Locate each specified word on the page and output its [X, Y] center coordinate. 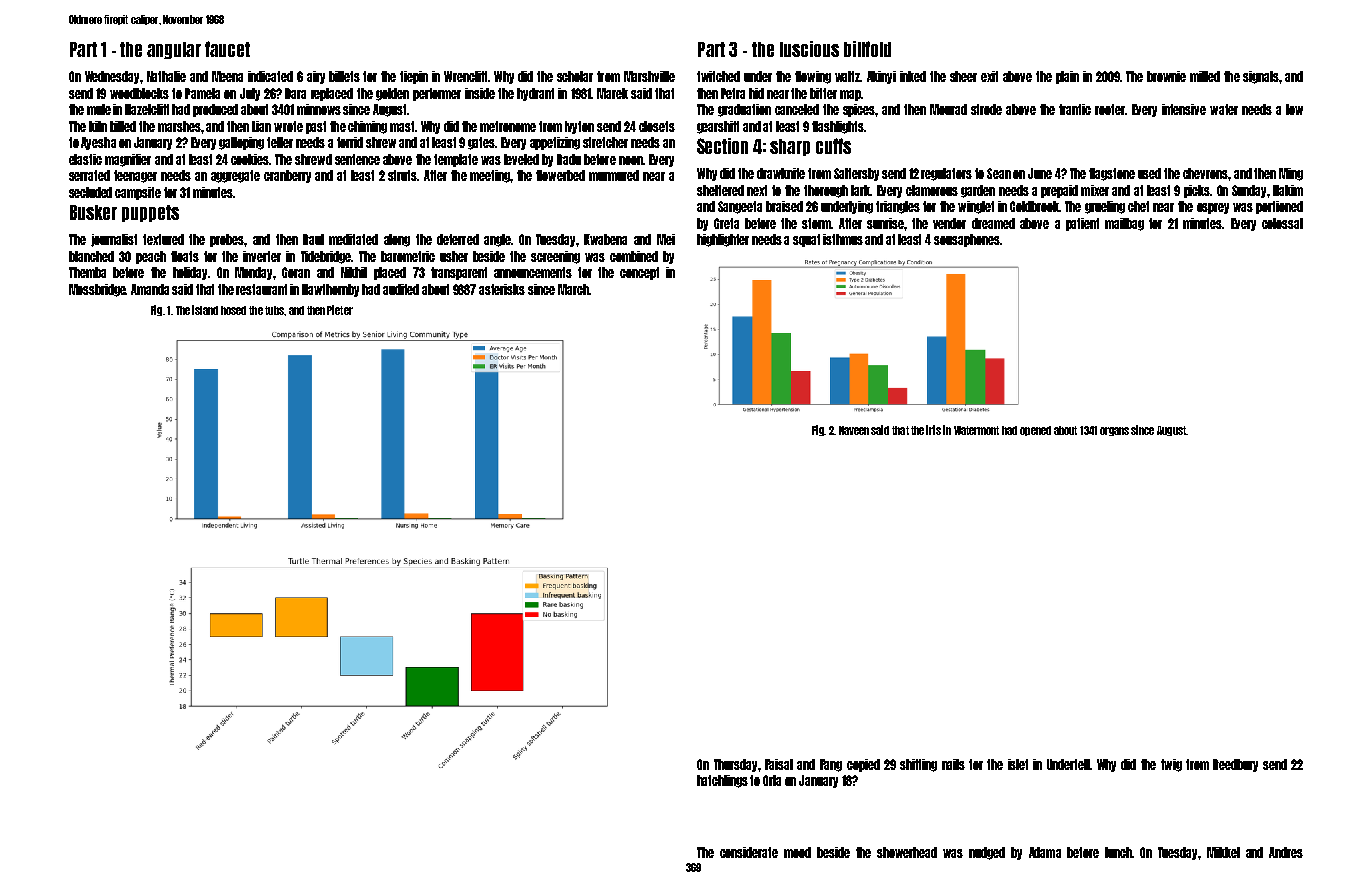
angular [174, 50]
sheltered [720, 190]
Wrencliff [465, 76]
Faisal [779, 764]
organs [1114, 431]
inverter [262, 256]
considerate [749, 852]
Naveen [854, 430]
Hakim [1288, 190]
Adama [1045, 852]
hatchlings [722, 781]
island [205, 310]
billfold [867, 49]
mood [797, 852]
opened [1035, 431]
